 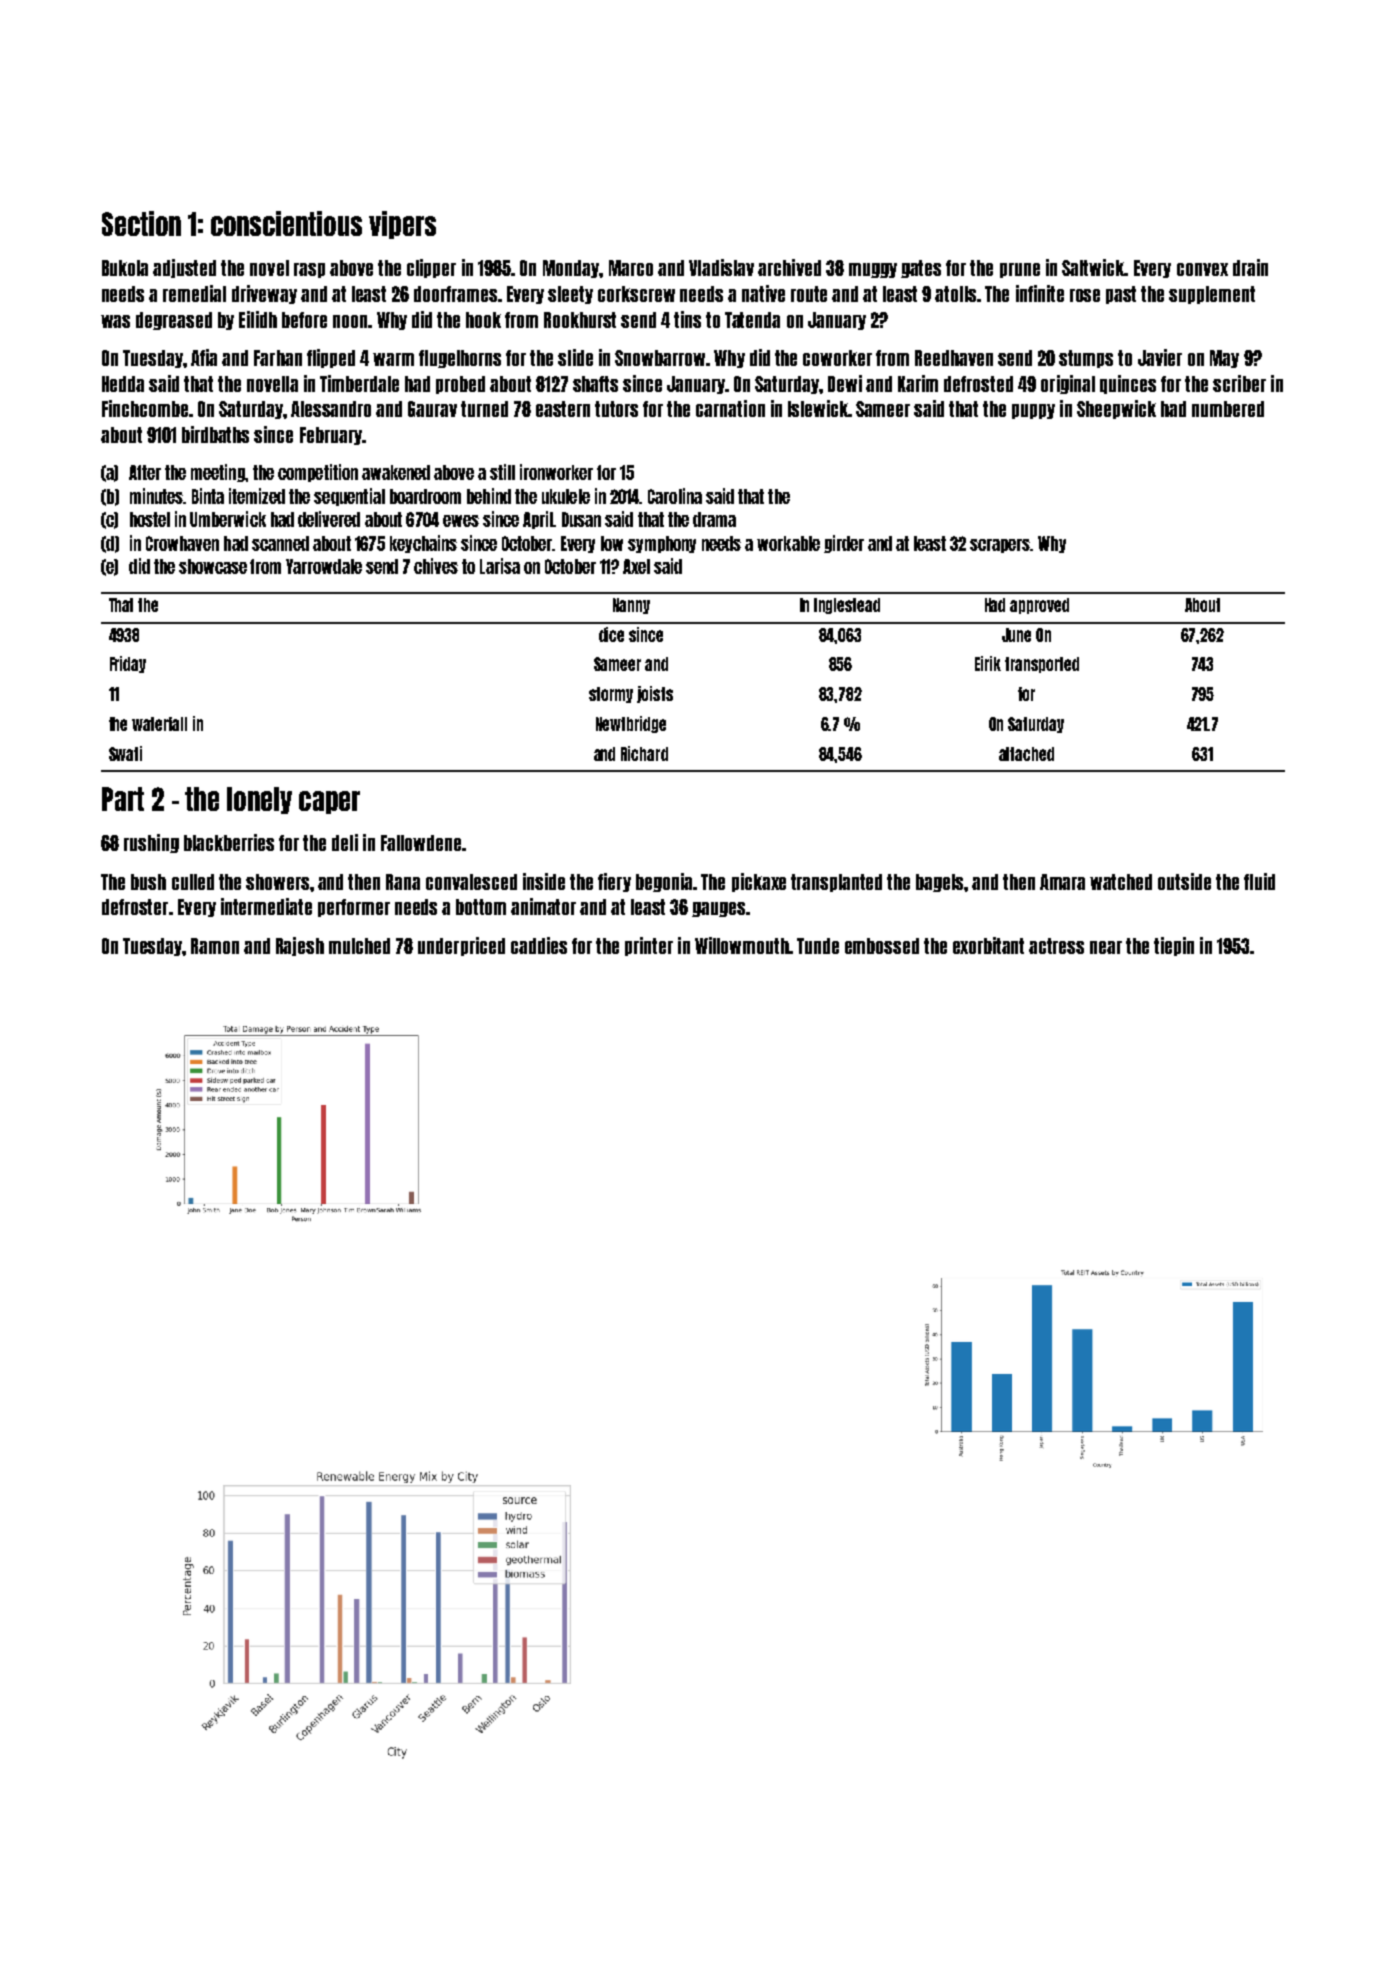 I want to click on gauges, so click(x=719, y=909).
